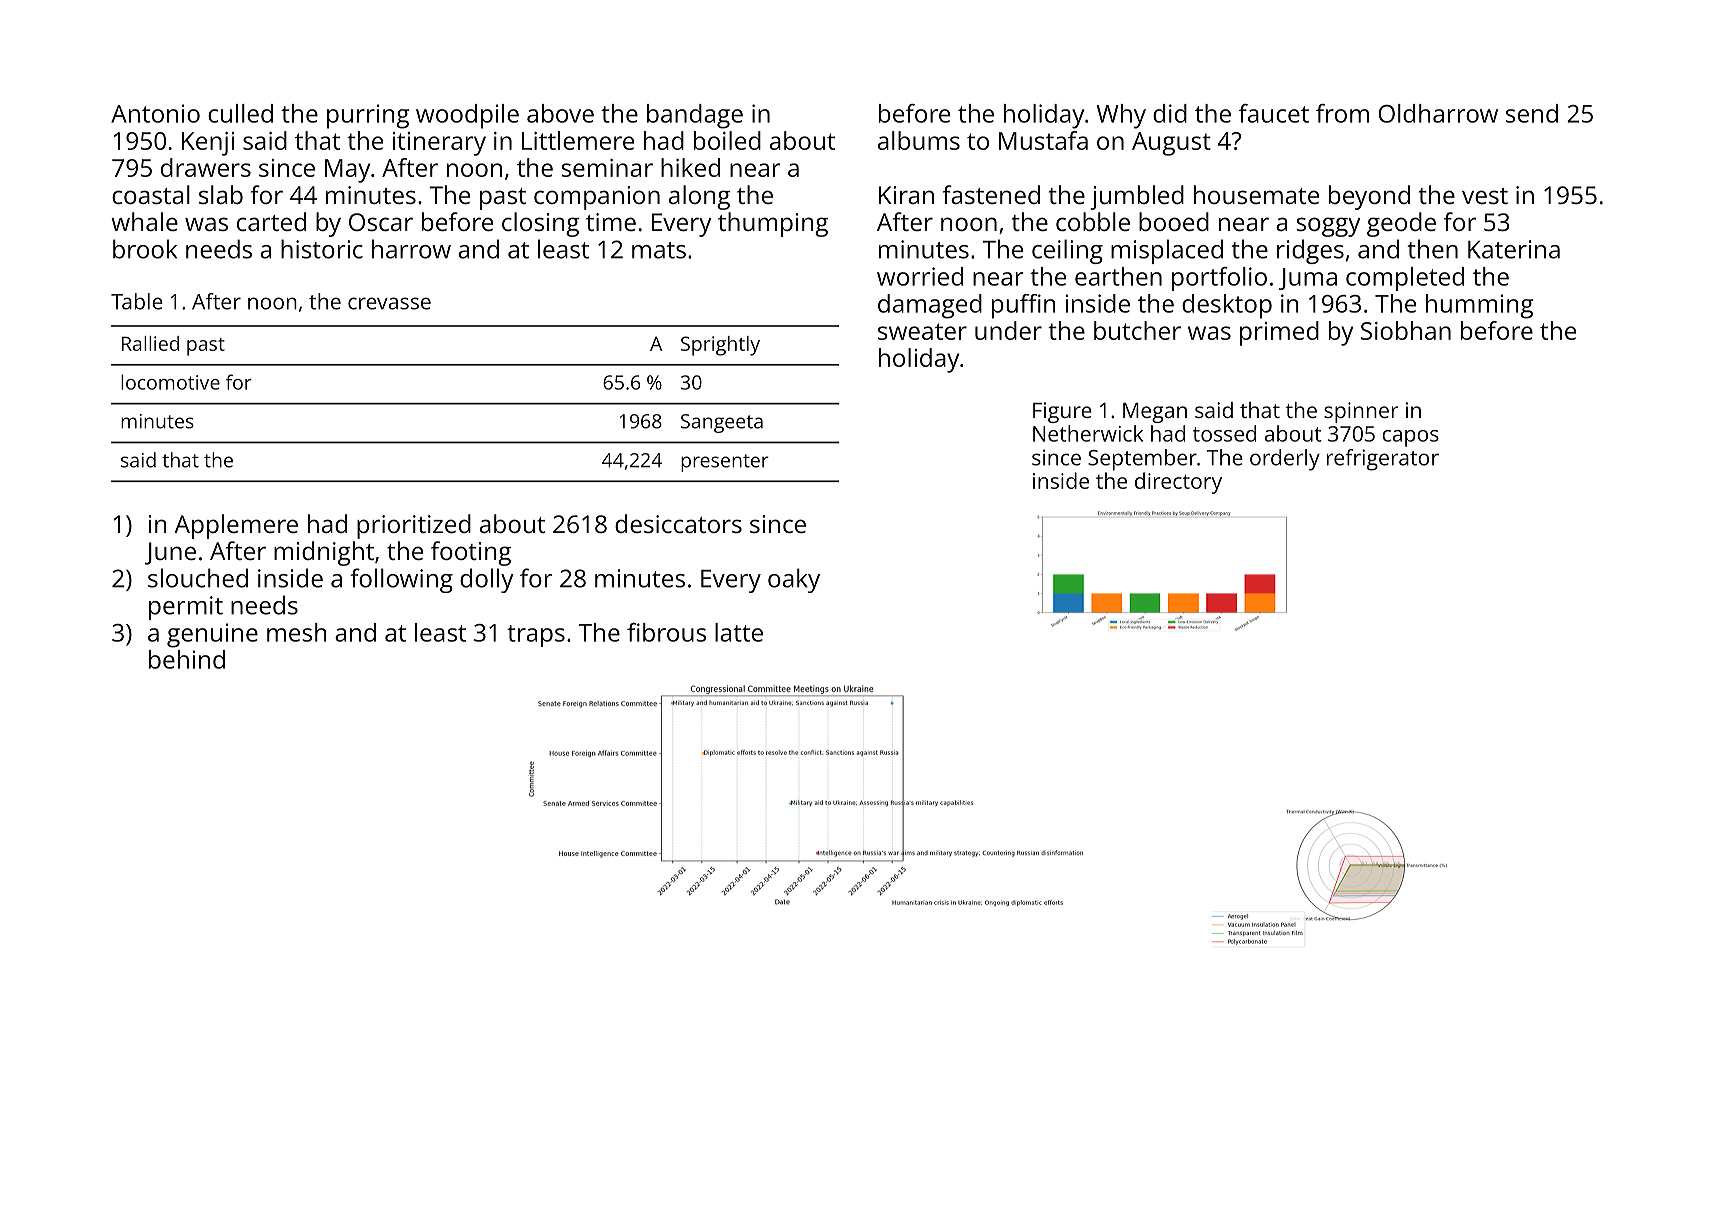 The width and height of the page is (1716, 1213). What do you see at coordinates (722, 423) in the page?
I see `Sangeeta` at bounding box center [722, 423].
